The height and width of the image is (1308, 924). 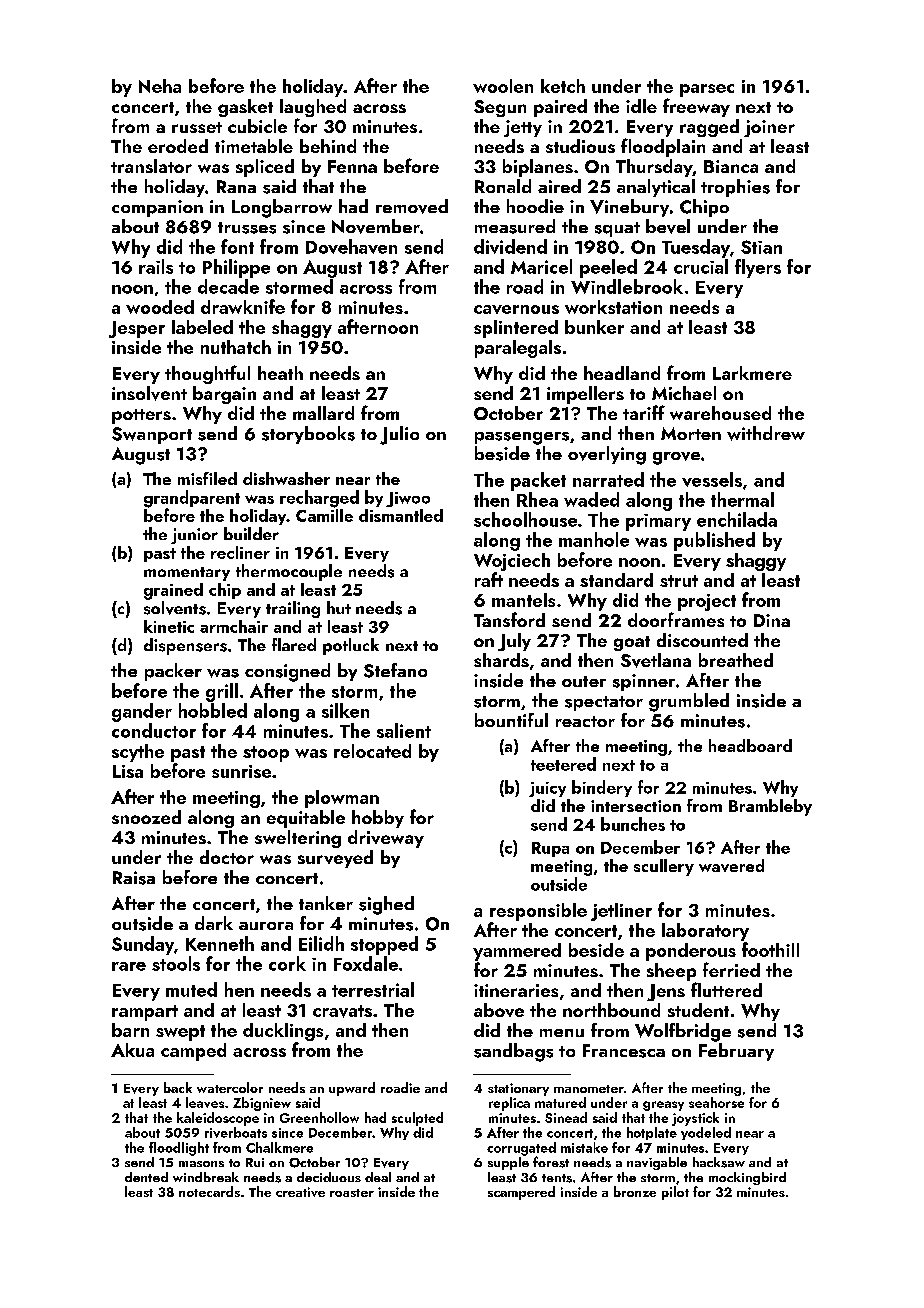 What do you see at coordinates (220, 943) in the image?
I see `Kenneth` at bounding box center [220, 943].
